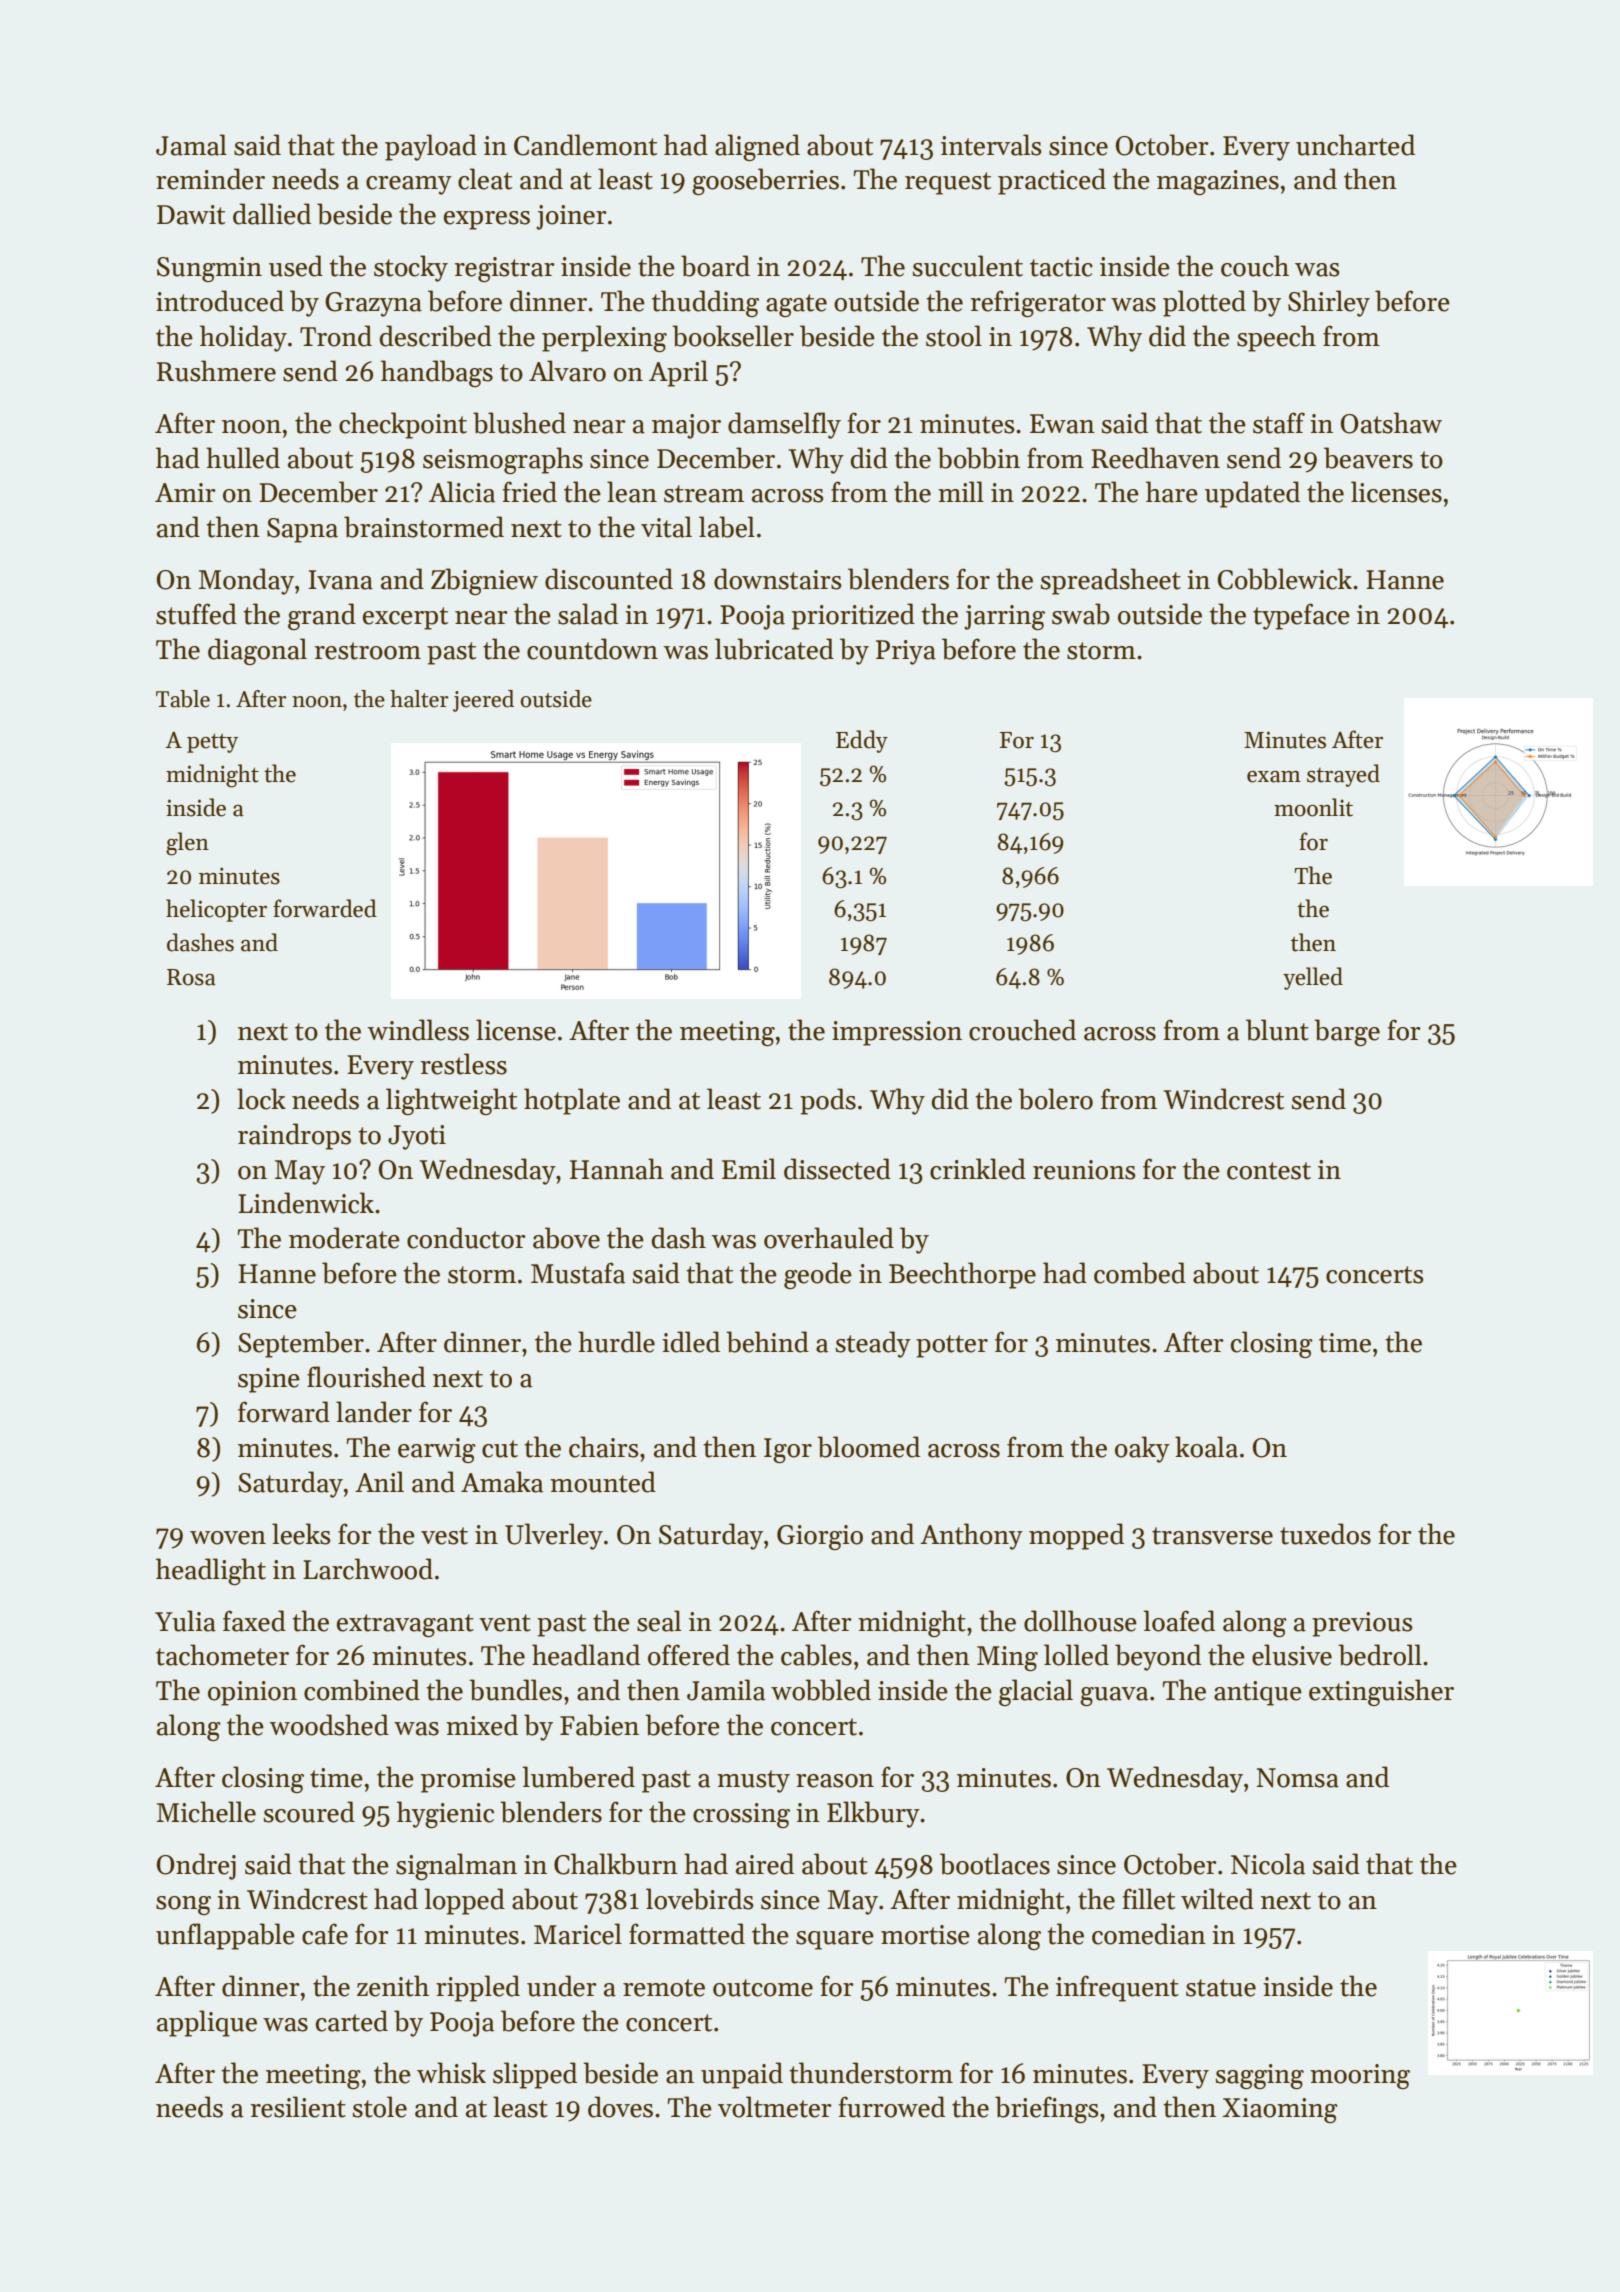  What do you see at coordinates (1218, 182) in the image?
I see `magazines` at bounding box center [1218, 182].
